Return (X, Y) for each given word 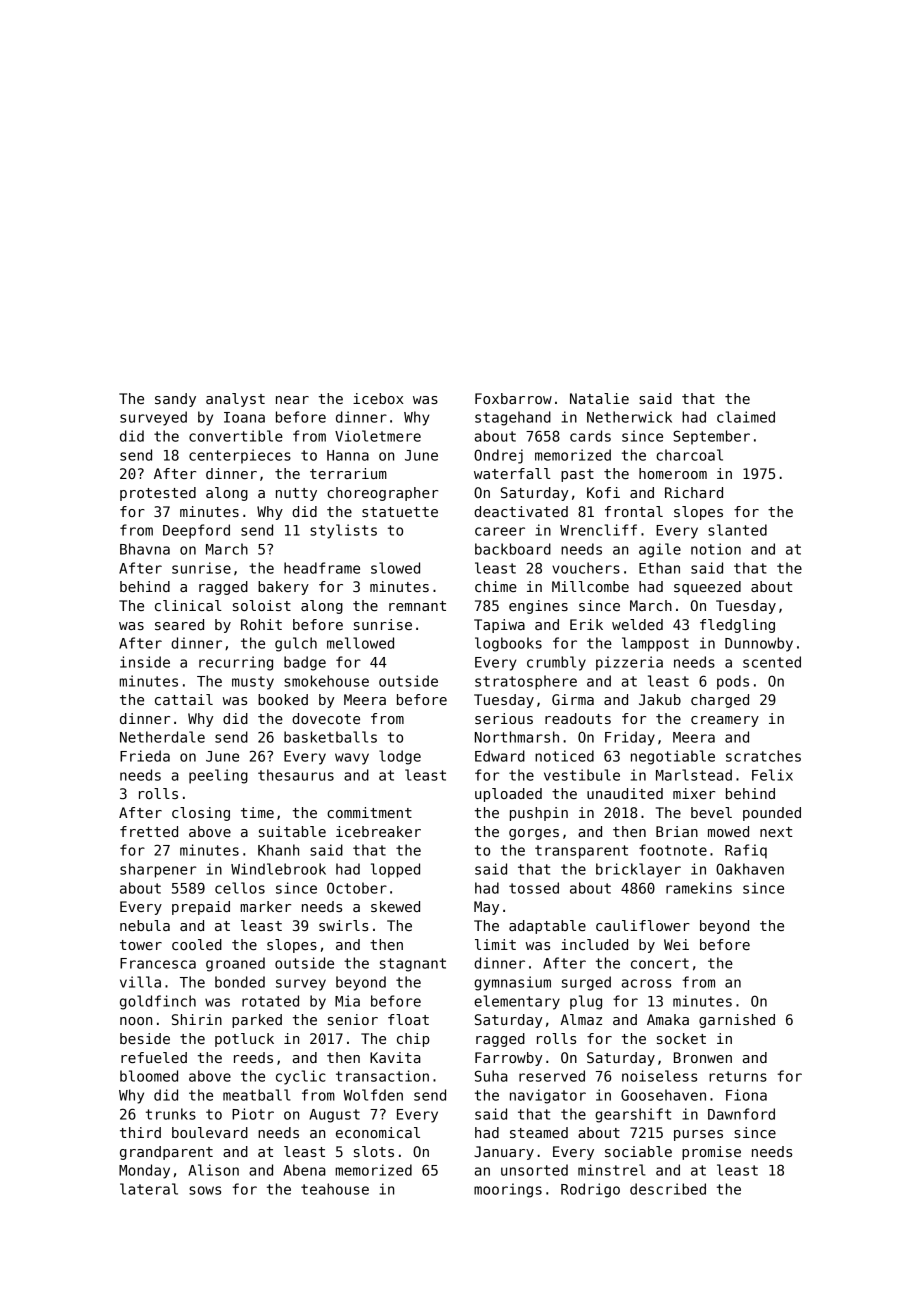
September (711, 437)
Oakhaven (750, 869)
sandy (175, 400)
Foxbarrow (513, 398)
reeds (253, 1057)
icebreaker (378, 831)
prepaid (201, 908)
